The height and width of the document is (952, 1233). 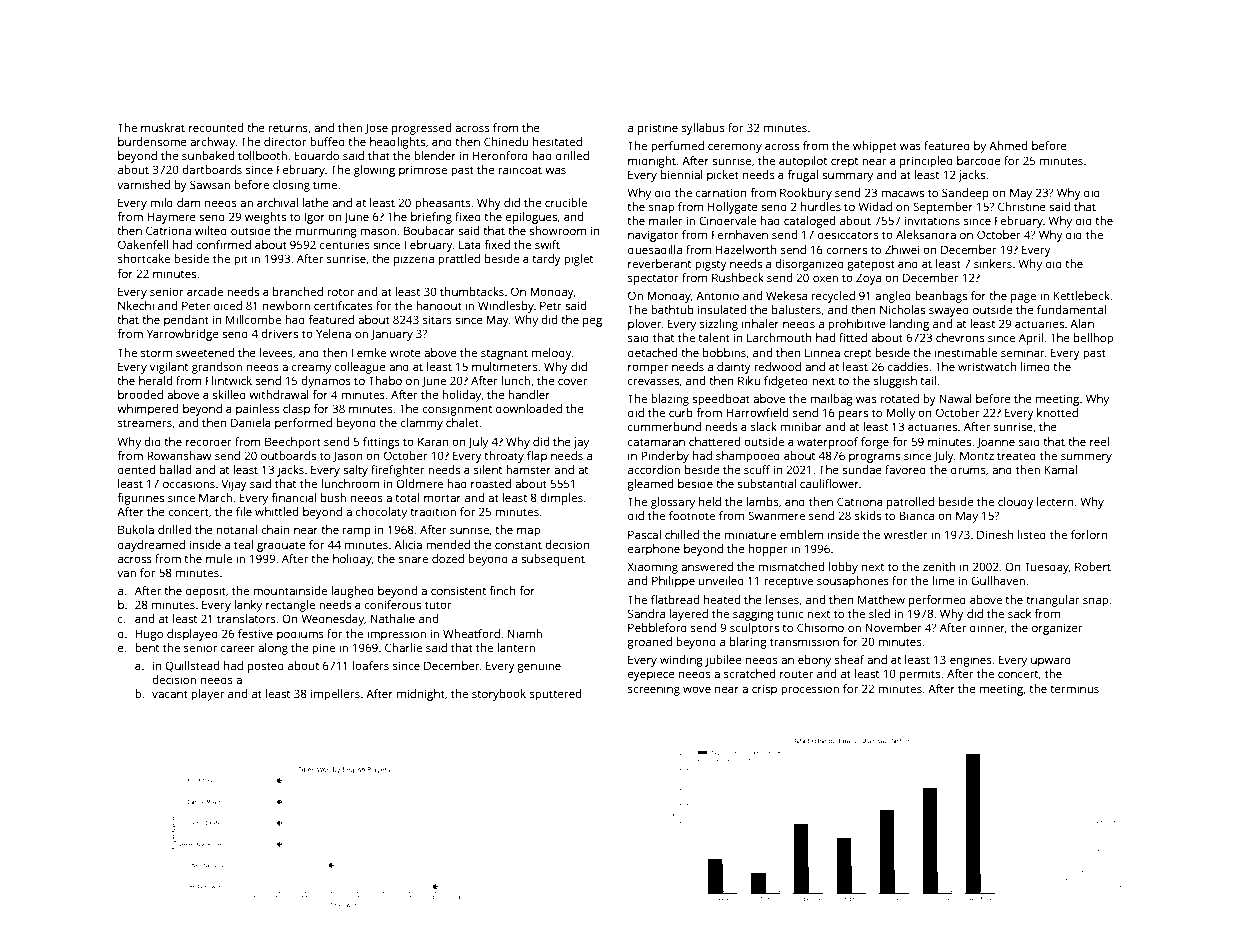 I want to click on displayed, so click(x=192, y=635).
